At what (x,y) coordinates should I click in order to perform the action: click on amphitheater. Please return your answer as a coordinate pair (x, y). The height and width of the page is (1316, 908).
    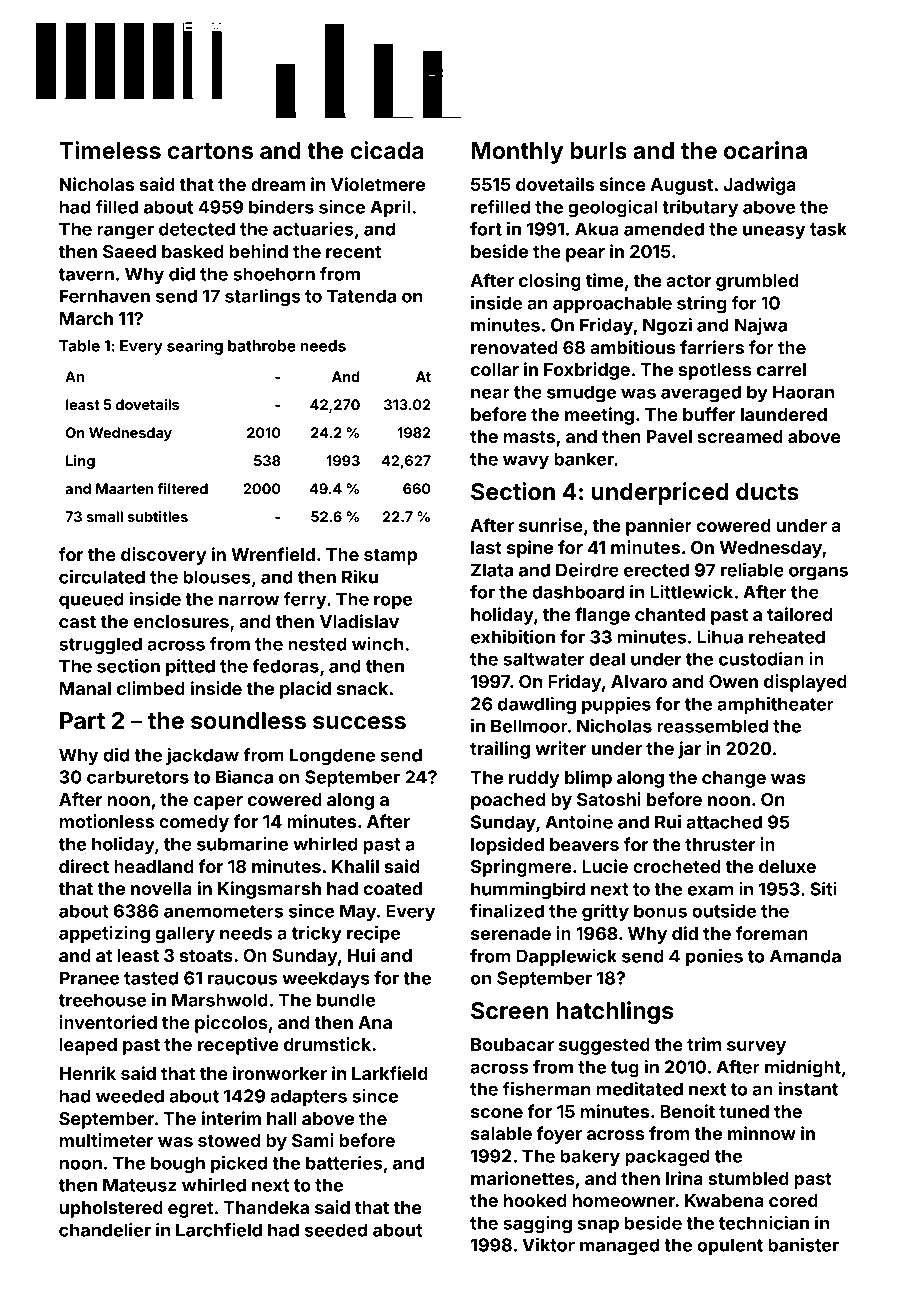
    Looking at the image, I should click on (776, 705).
